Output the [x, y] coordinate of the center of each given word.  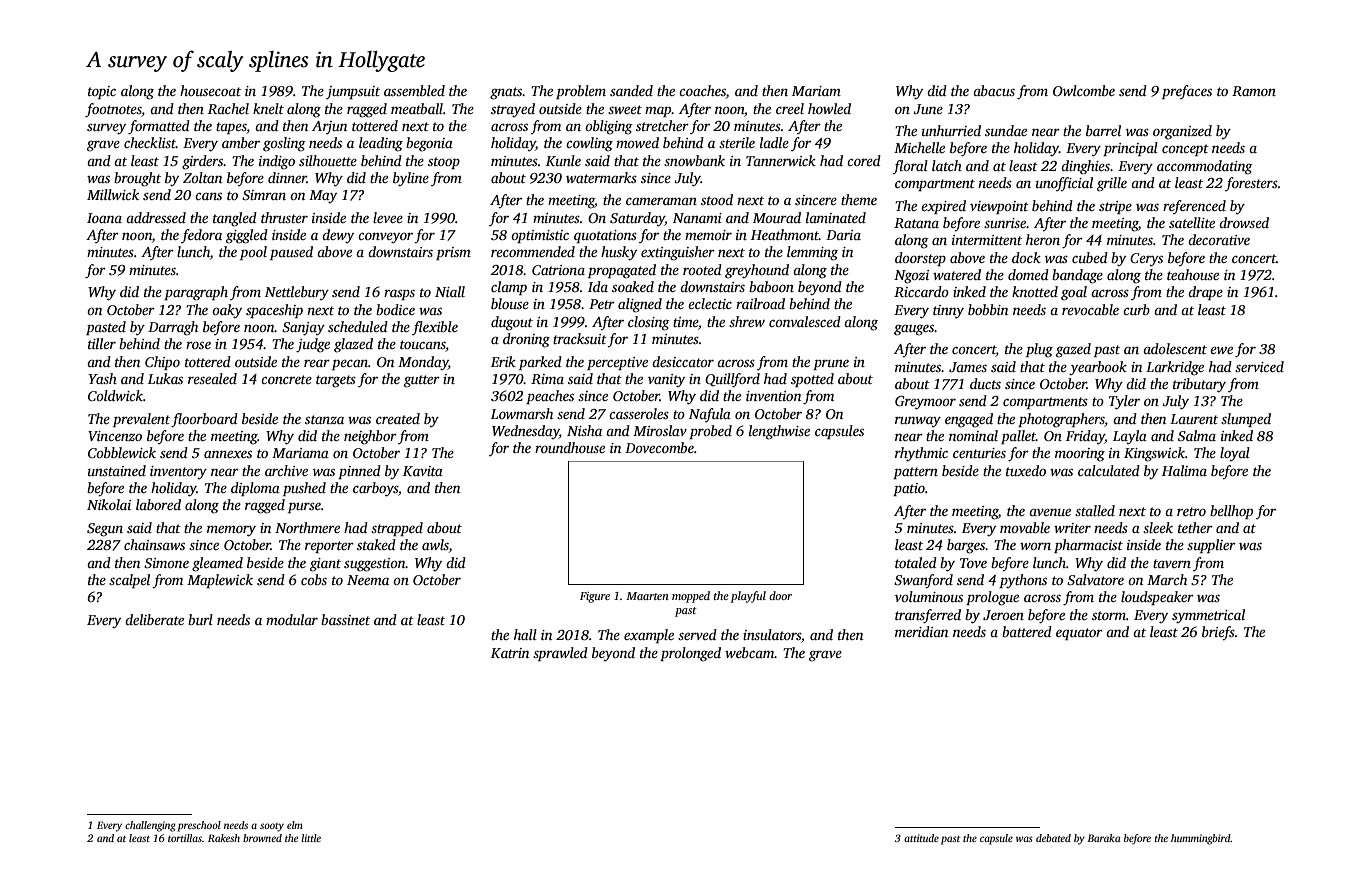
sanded [631, 90]
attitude [921, 838]
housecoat [210, 90]
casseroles [639, 413]
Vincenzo [115, 436]
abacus [994, 90]
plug [1039, 350]
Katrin [510, 653]
